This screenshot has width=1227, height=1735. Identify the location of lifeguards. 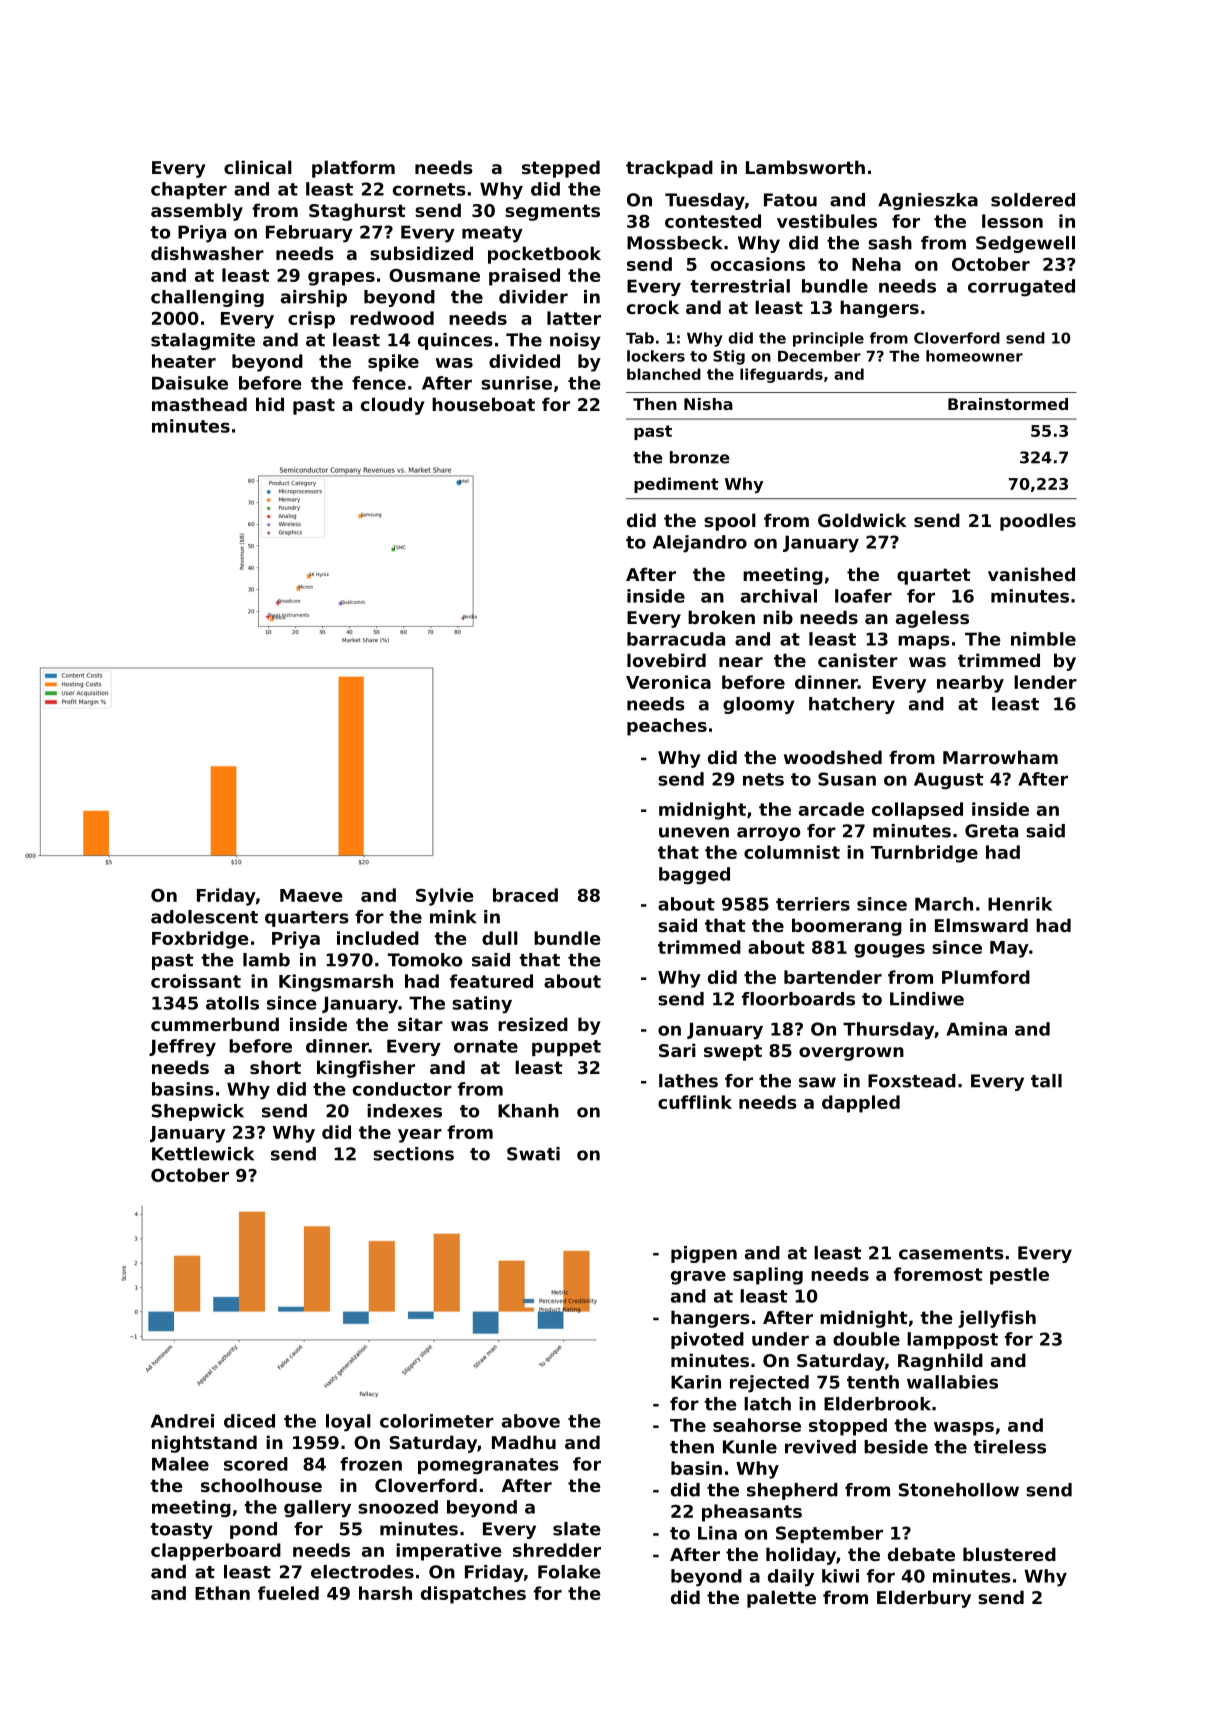
(781, 375).
